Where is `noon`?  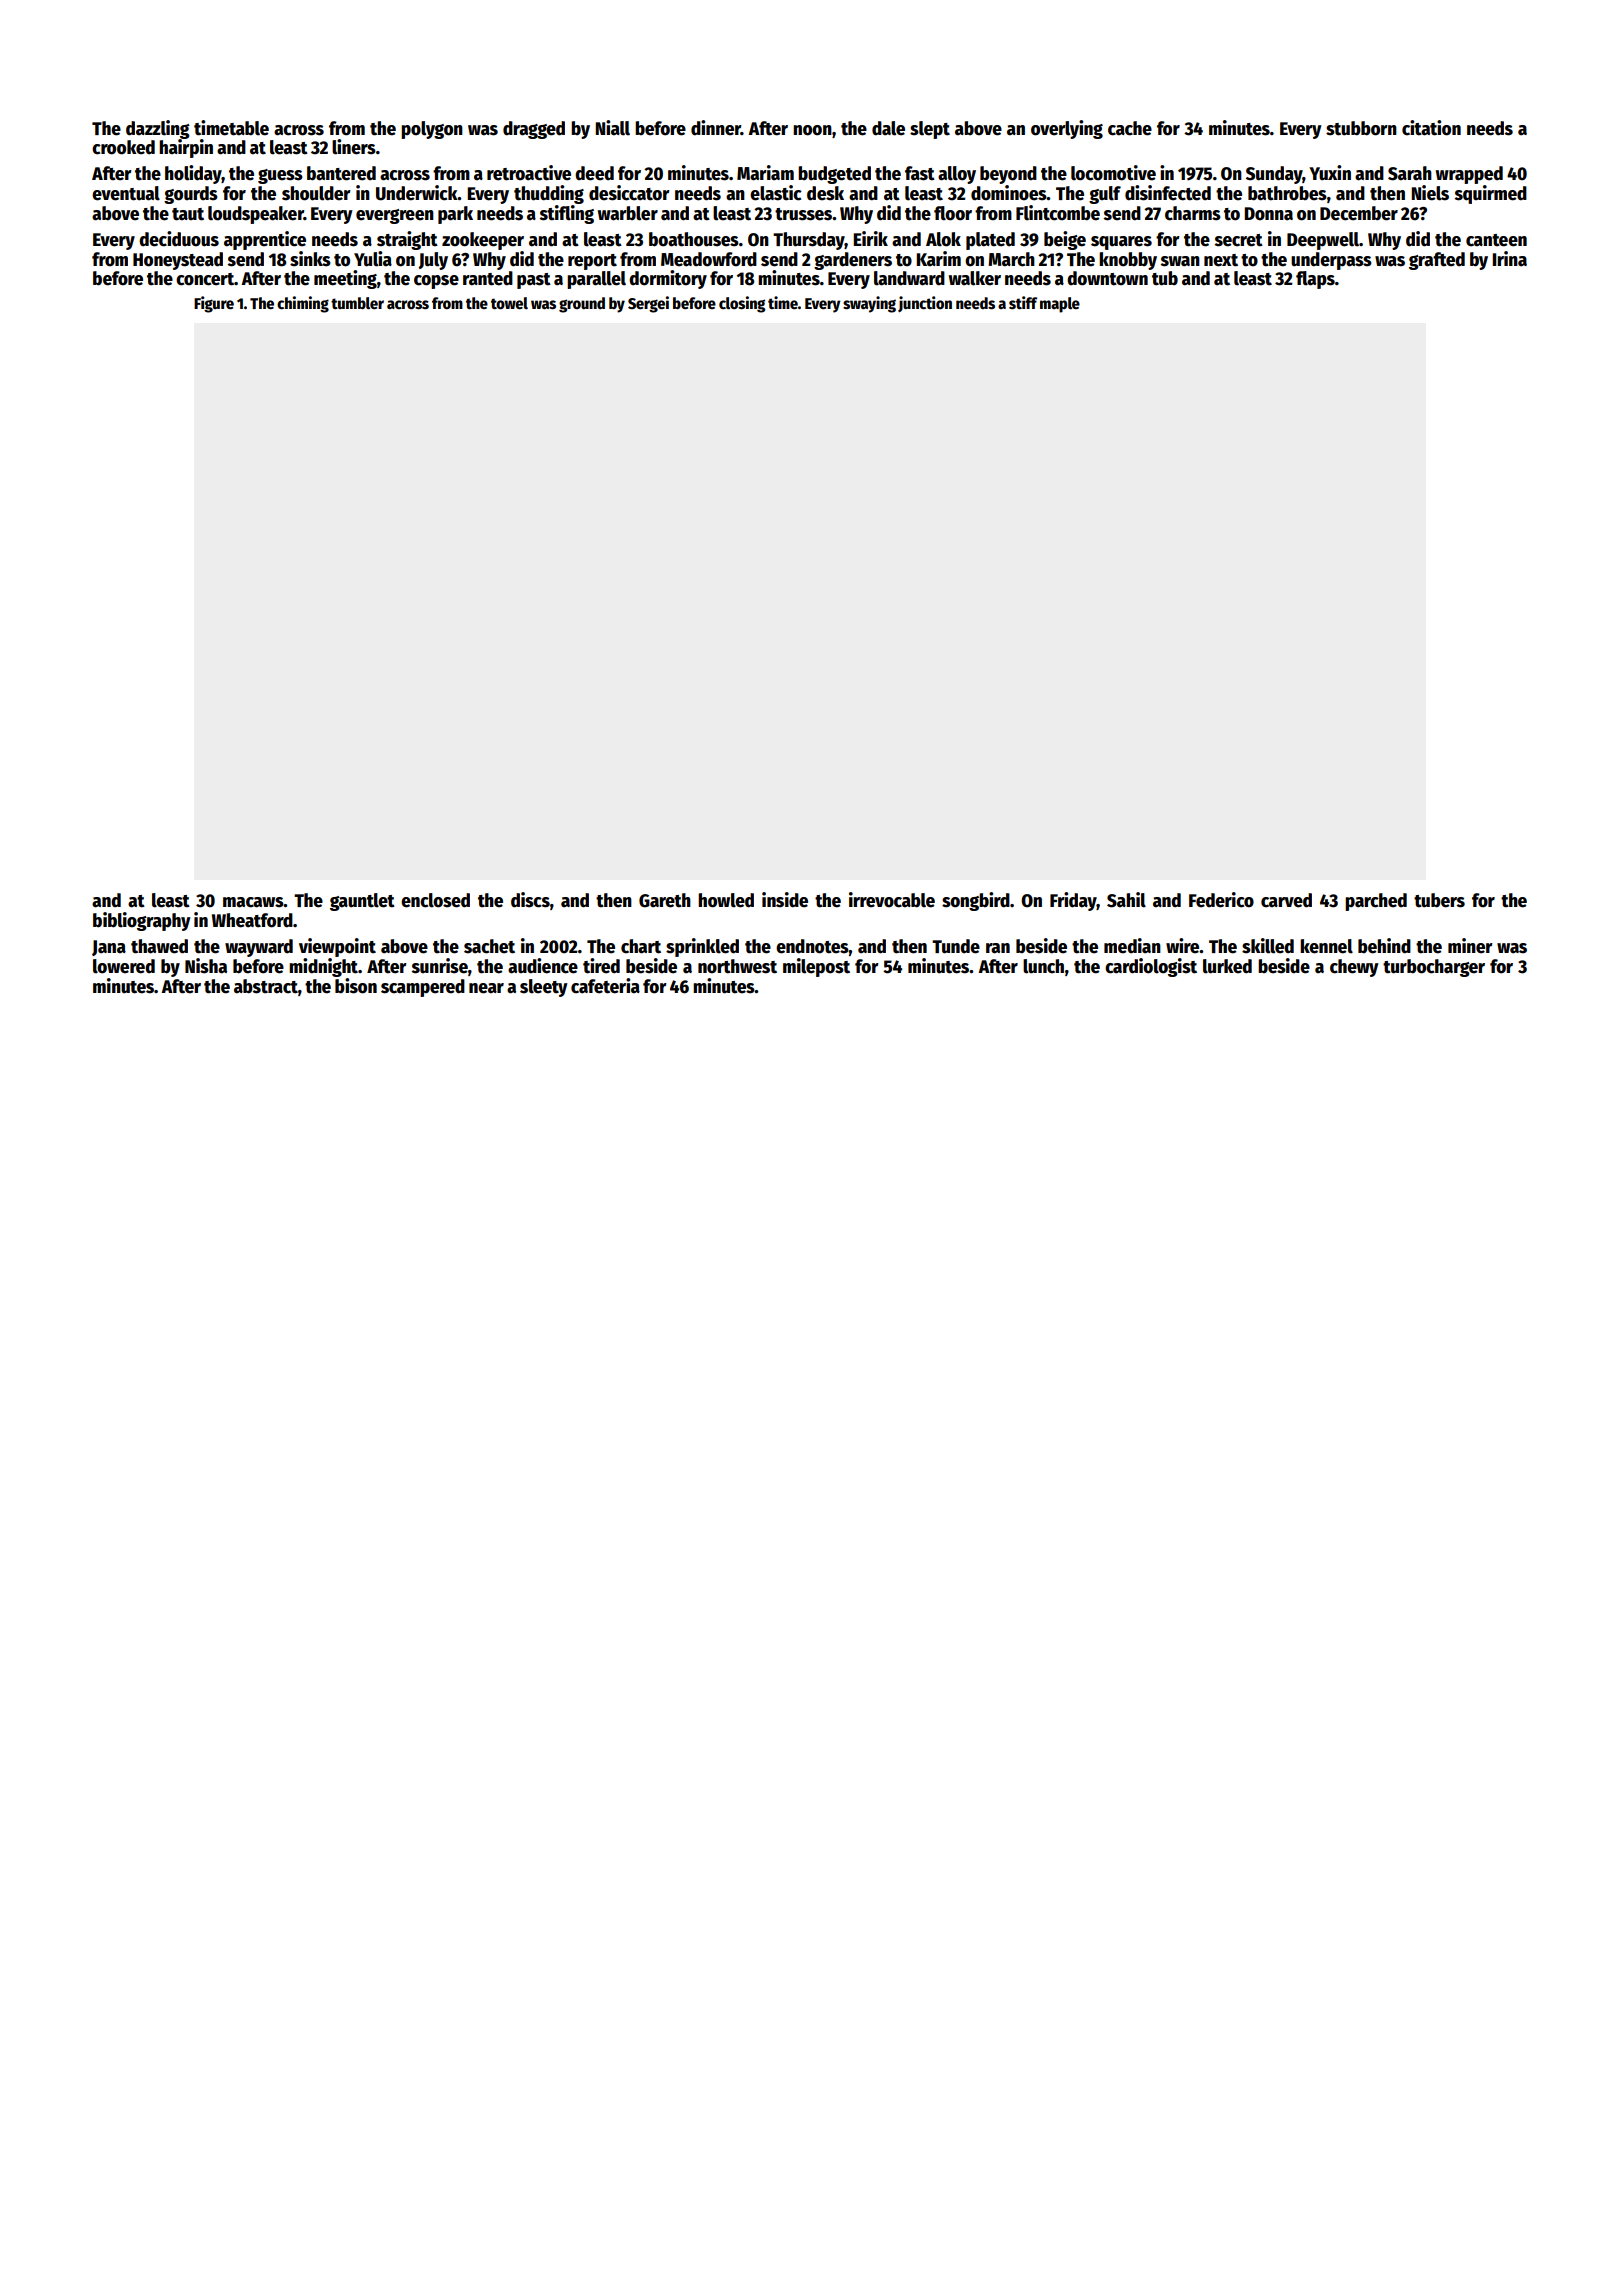
noon is located at coordinates (812, 130).
